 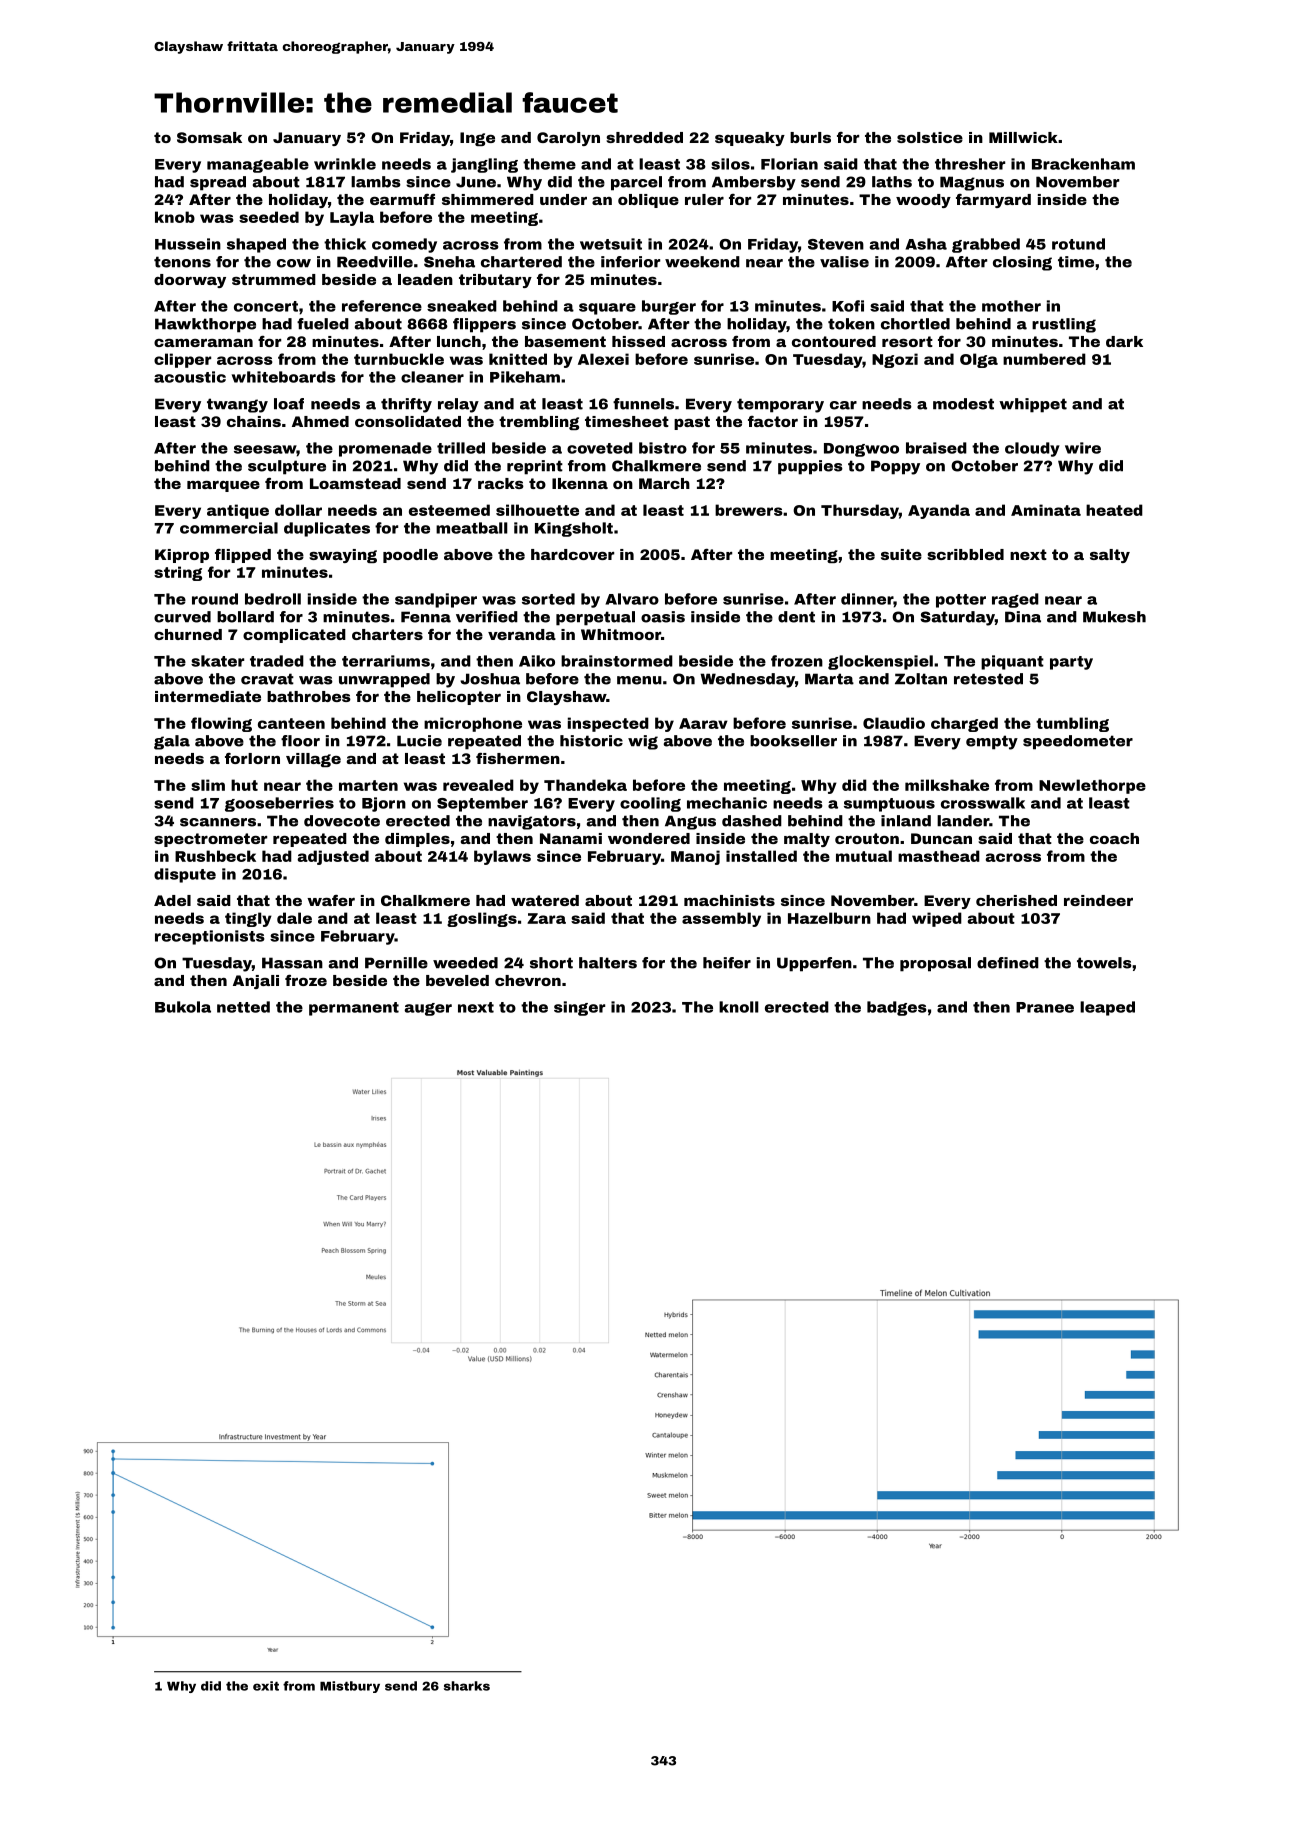 What do you see at coordinates (350, 1687) in the document?
I see `Mistbury` at bounding box center [350, 1687].
